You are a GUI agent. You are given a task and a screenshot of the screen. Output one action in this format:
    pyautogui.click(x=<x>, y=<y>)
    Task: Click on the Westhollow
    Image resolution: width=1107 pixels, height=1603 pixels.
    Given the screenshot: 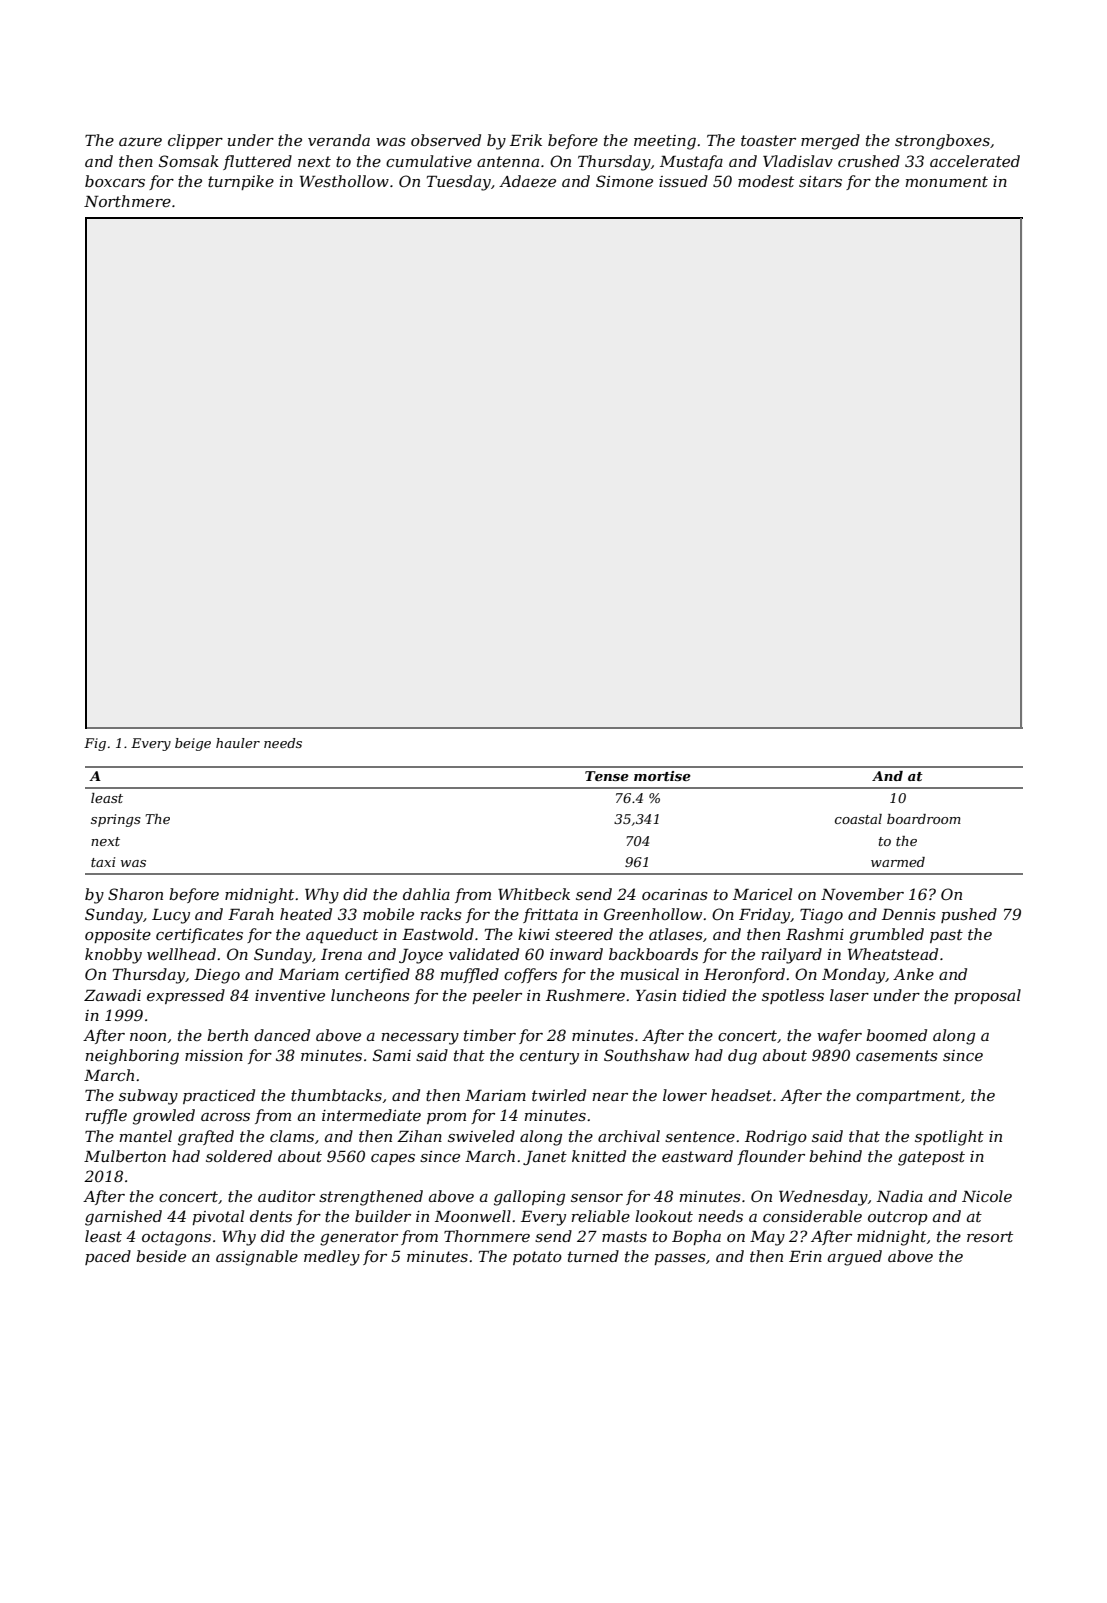 What is the action you would take?
    pyautogui.click(x=344, y=181)
